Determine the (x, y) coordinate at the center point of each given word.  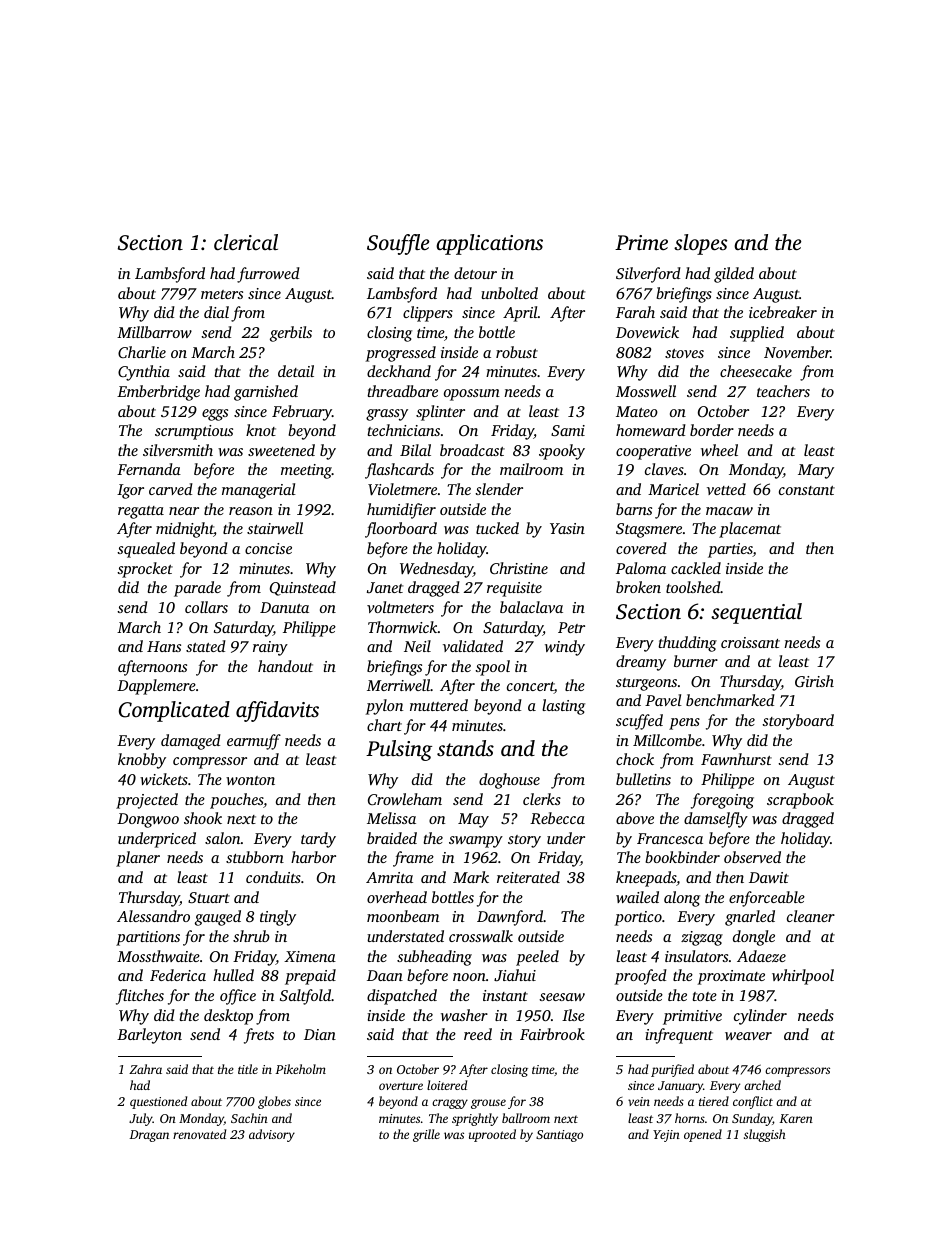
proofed (640, 977)
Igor (130, 491)
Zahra (145, 1069)
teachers (783, 391)
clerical (246, 242)
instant (505, 995)
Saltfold (305, 997)
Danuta (284, 607)
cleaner (811, 916)
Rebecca (557, 818)
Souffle (398, 244)
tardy (318, 840)
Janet (385, 587)
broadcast (472, 450)
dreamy (641, 663)
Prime (641, 242)
